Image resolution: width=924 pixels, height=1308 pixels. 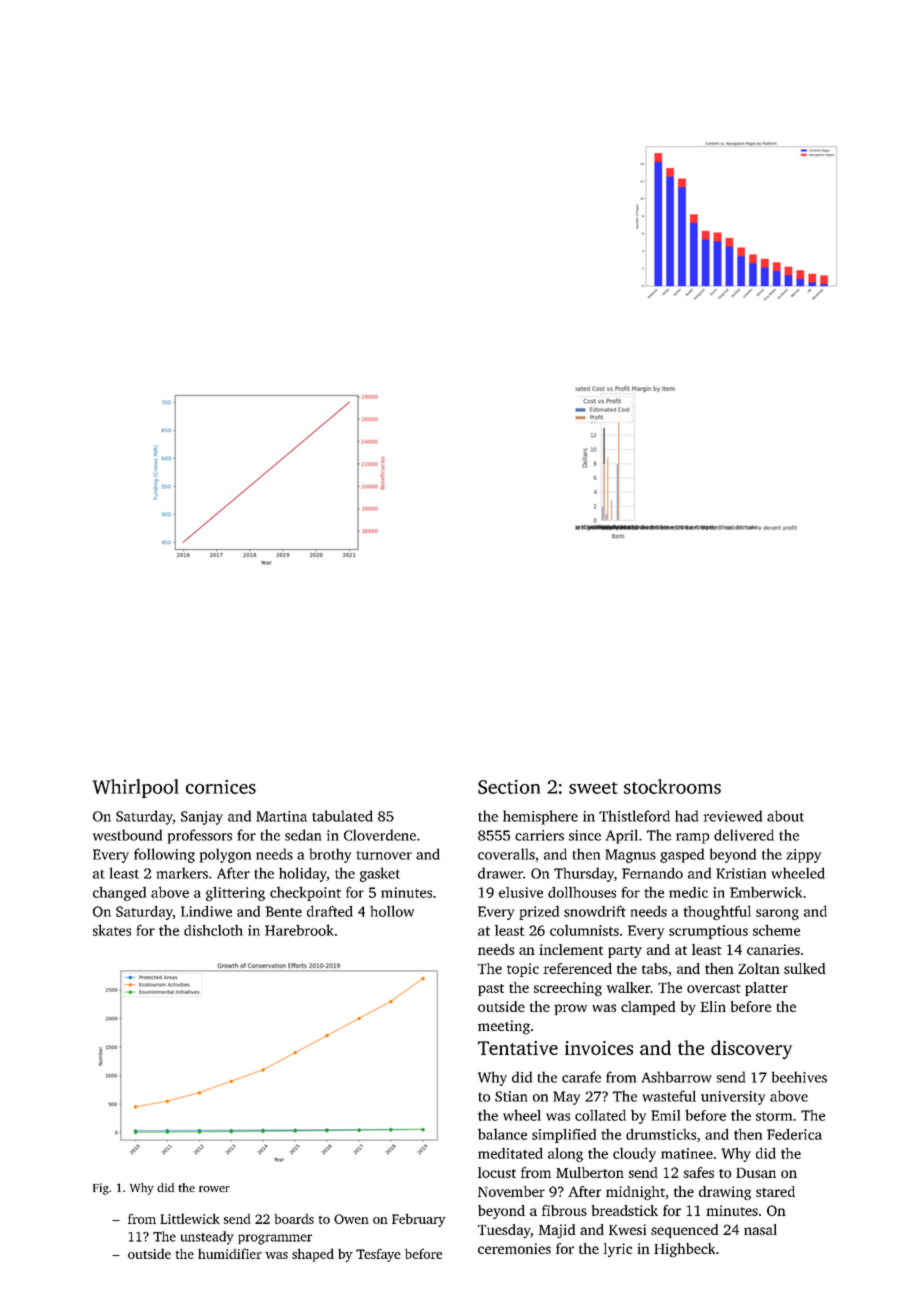 I want to click on rower, so click(x=214, y=1189).
